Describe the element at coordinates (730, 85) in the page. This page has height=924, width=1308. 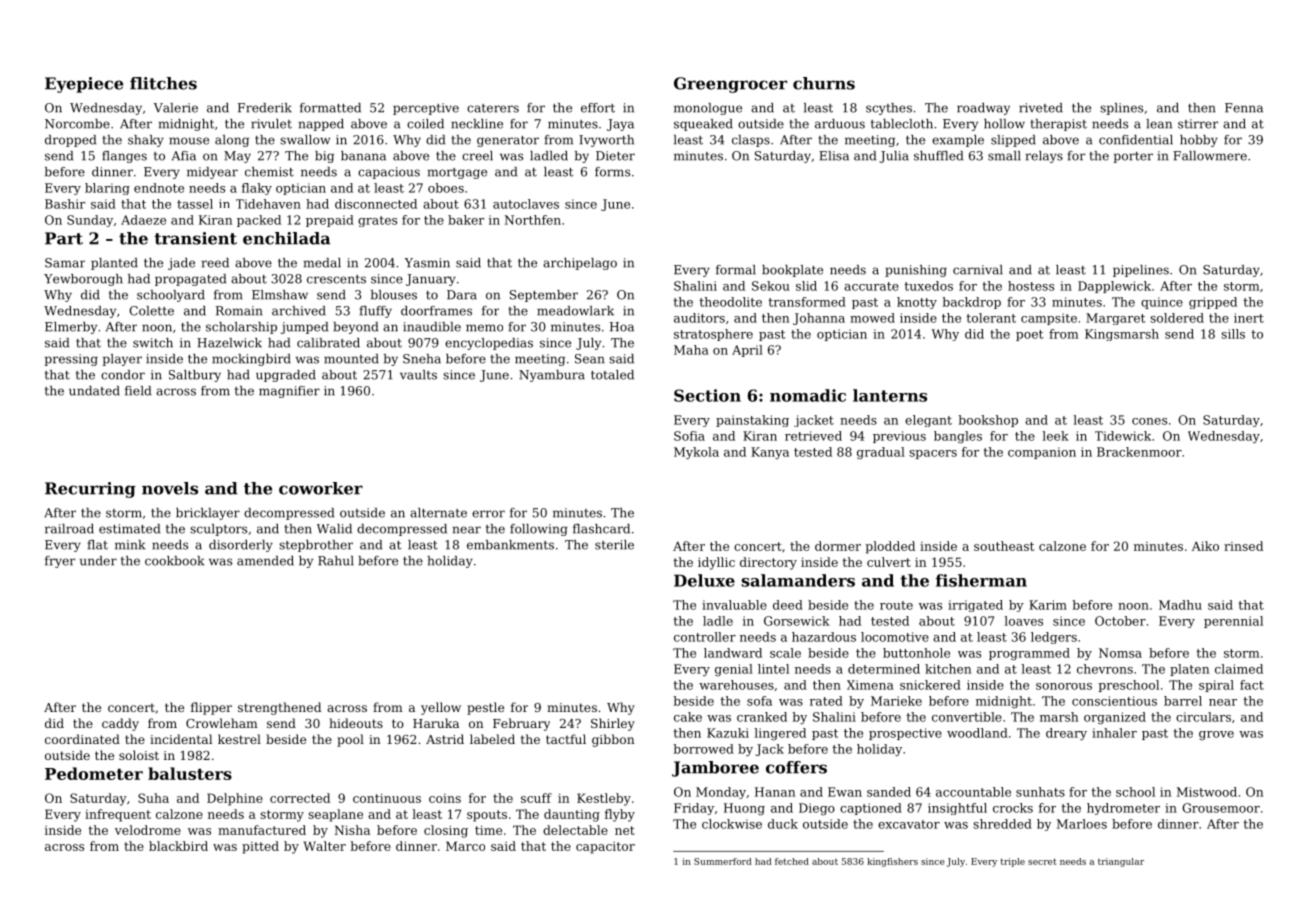
I see `Greengrocer` at that location.
